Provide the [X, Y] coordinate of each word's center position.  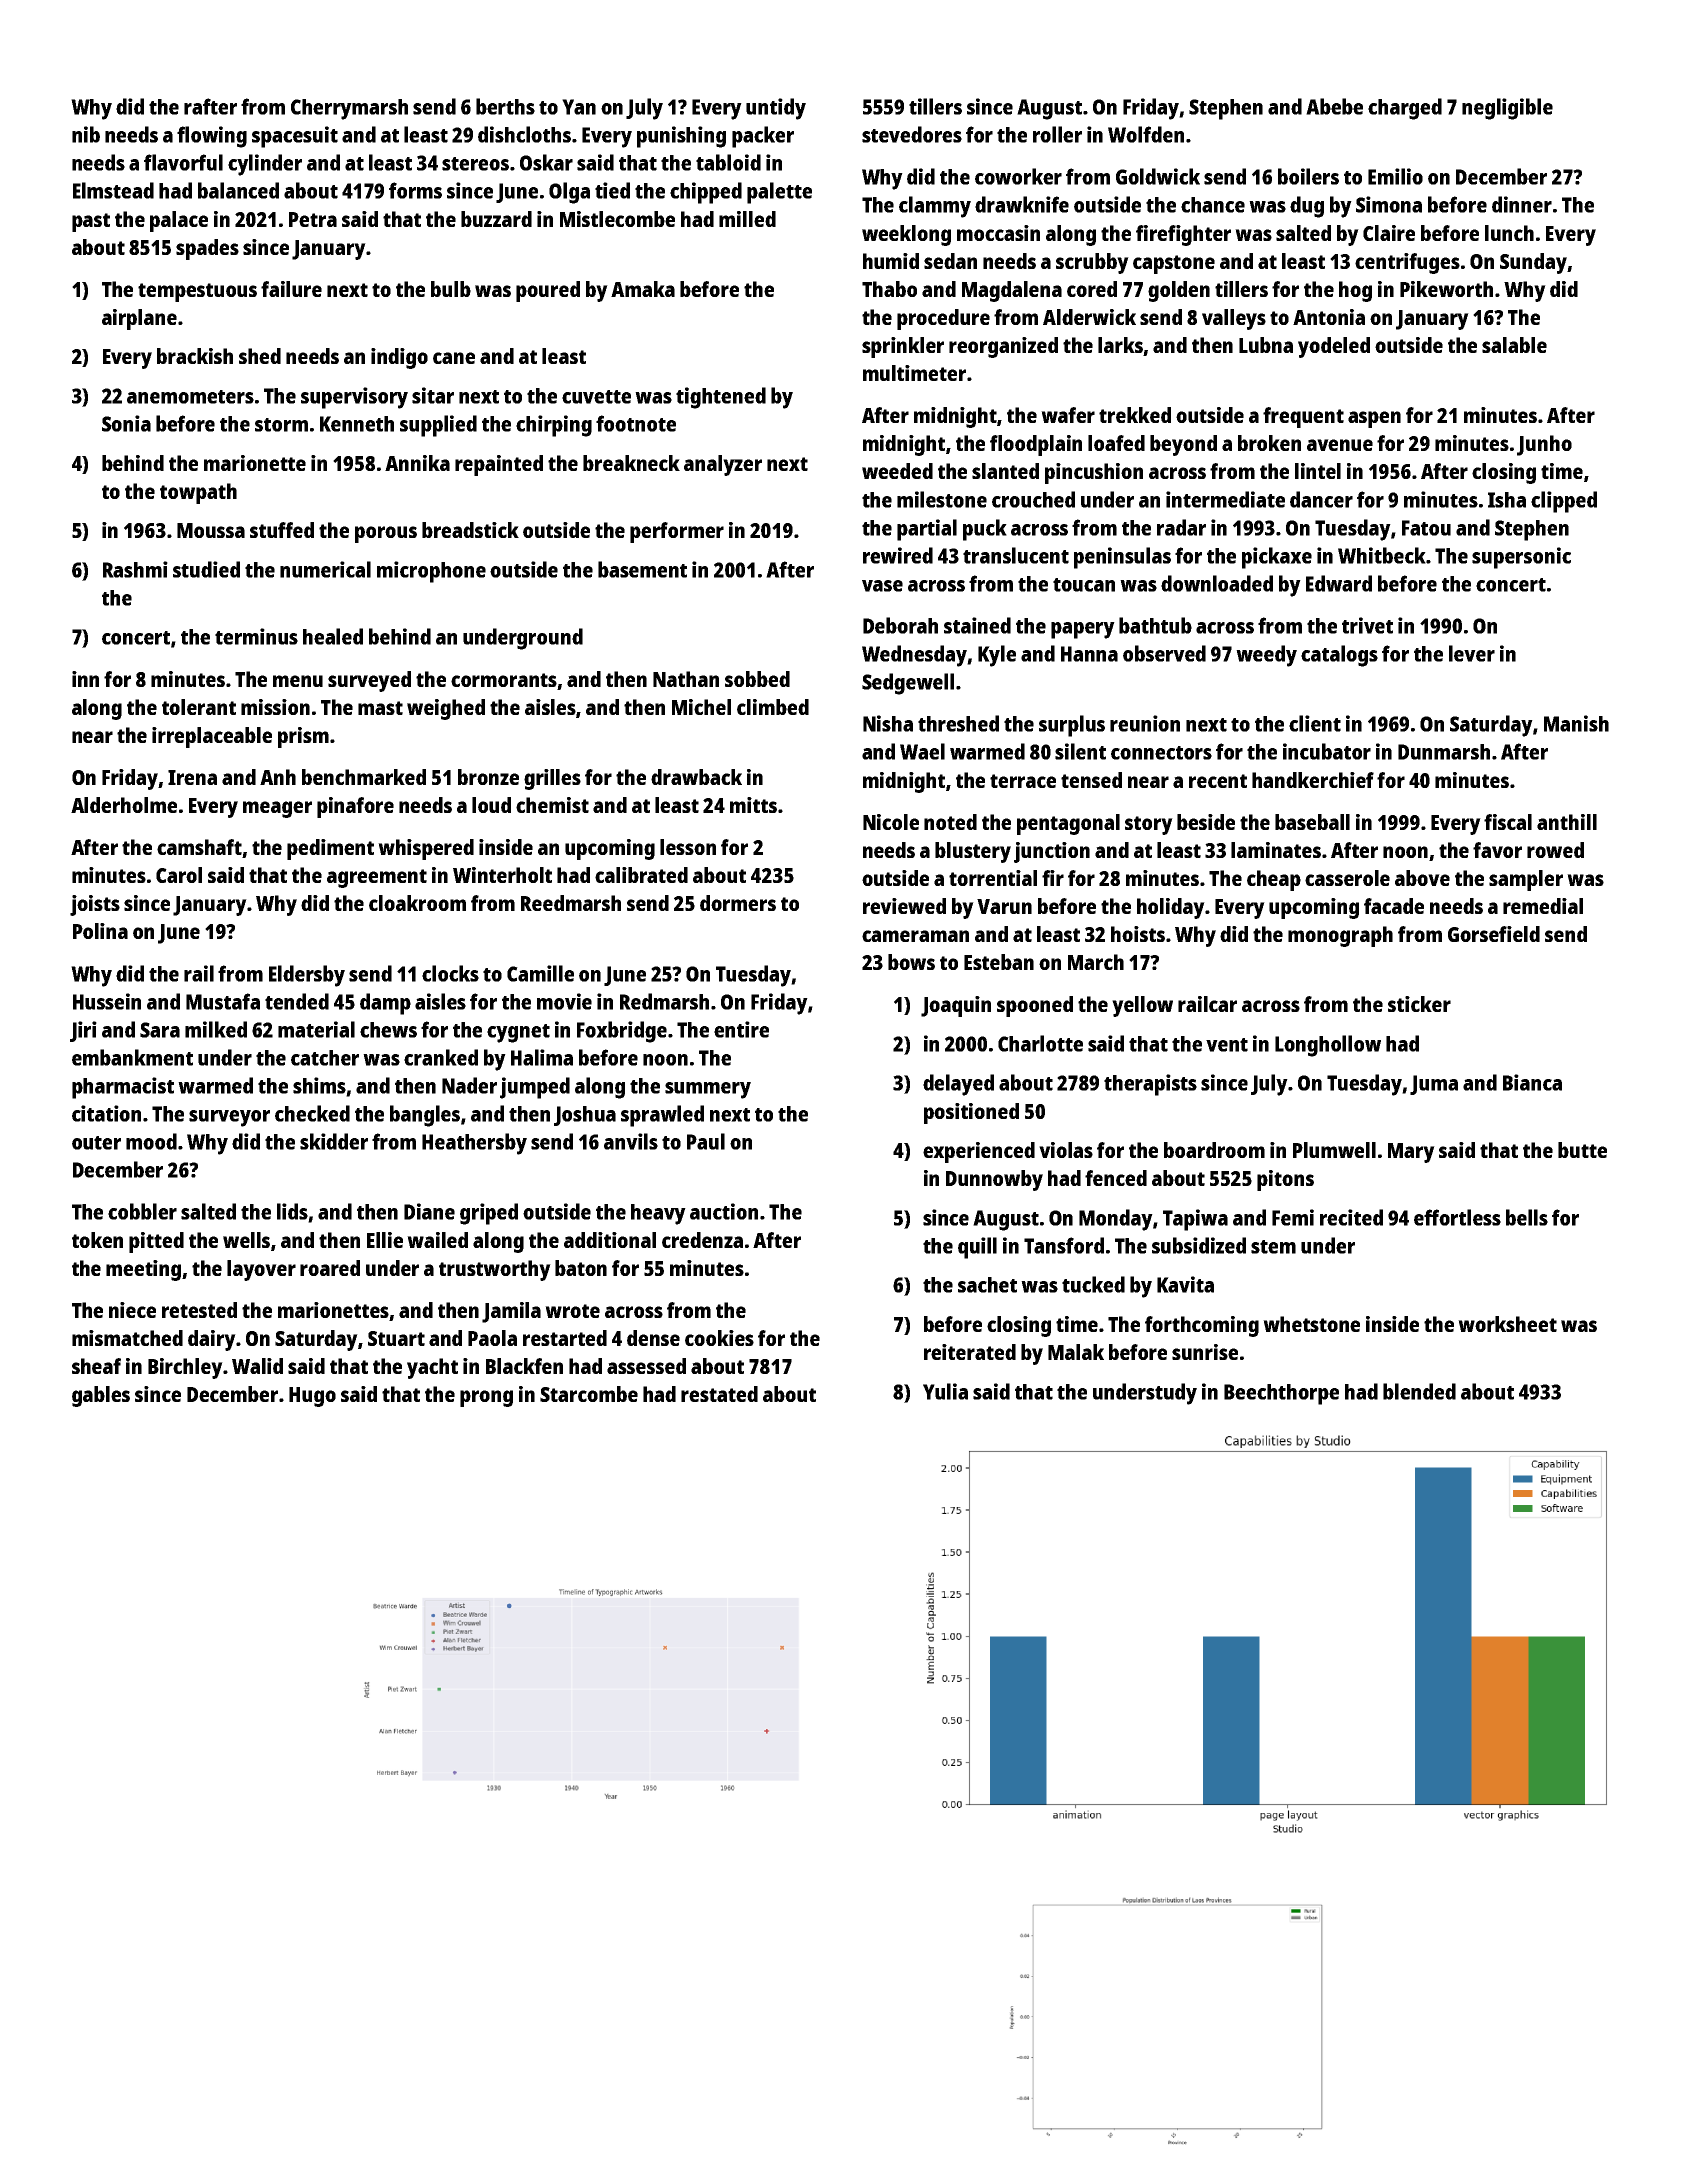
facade [1394, 906]
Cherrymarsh [349, 109]
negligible [1507, 109]
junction [1052, 852]
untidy [776, 109]
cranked [441, 1057]
